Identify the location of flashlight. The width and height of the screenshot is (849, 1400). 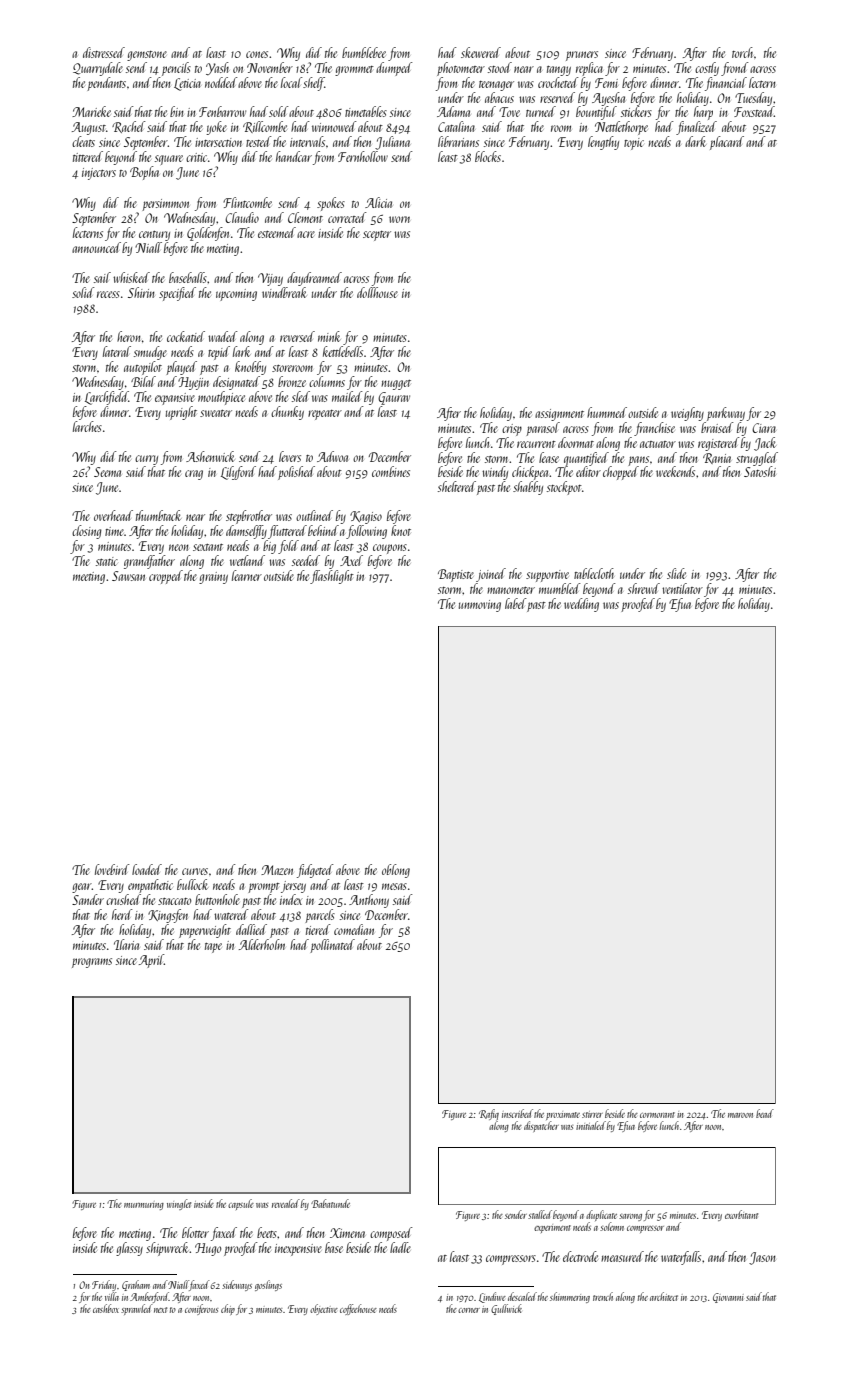
(332, 577).
